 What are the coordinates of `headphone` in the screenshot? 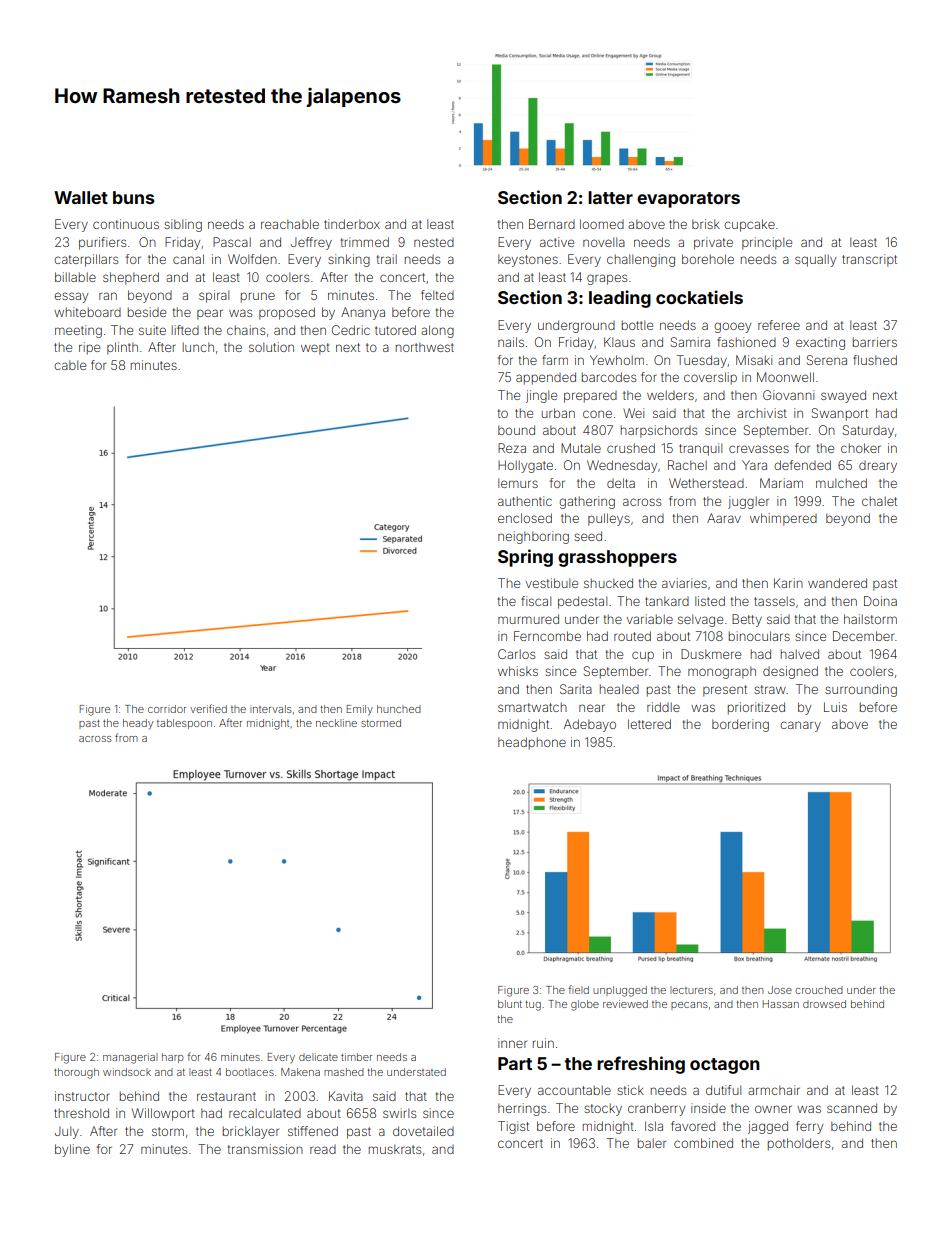 It's located at (532, 743).
